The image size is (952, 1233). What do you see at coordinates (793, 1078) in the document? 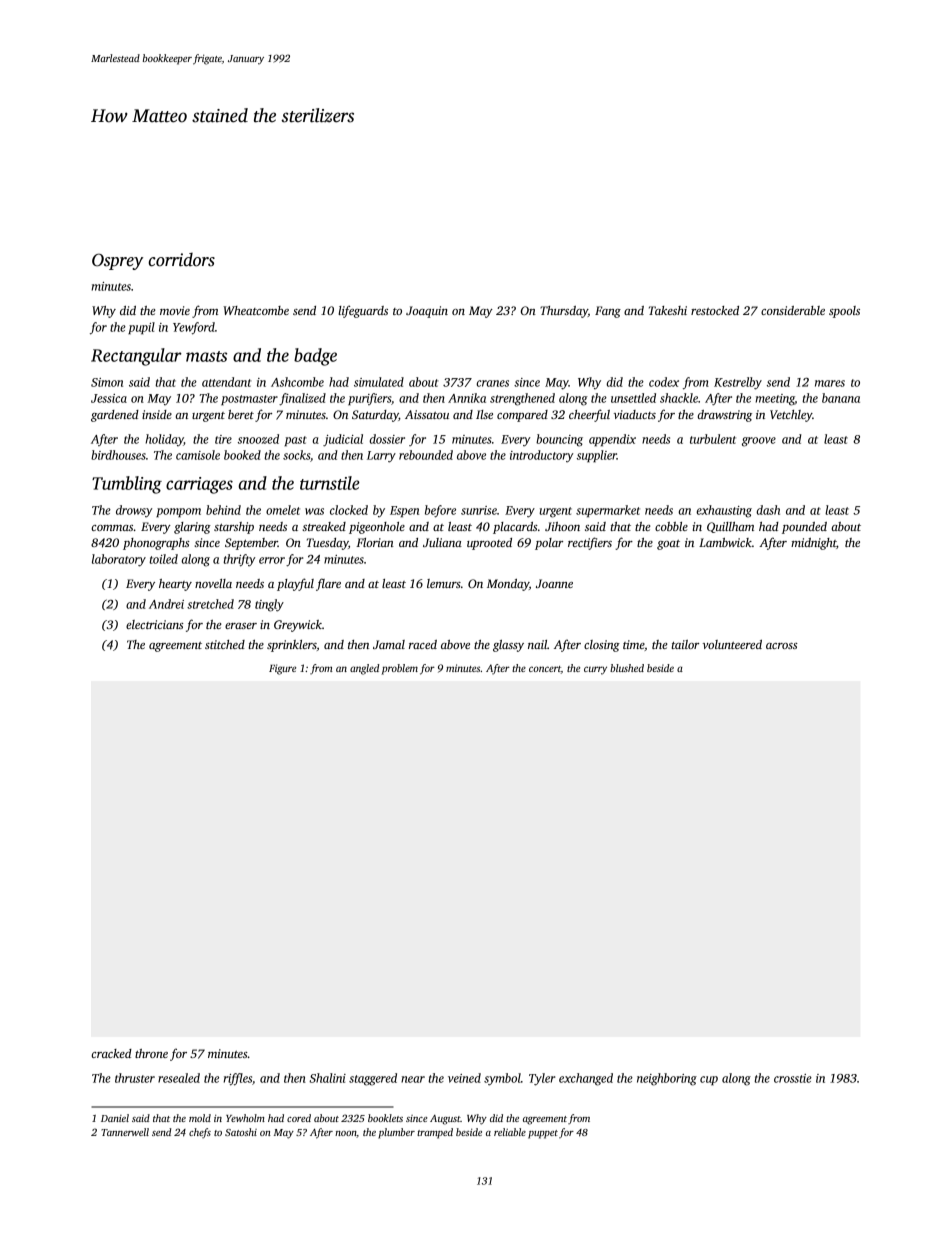
I see `crosstie` at bounding box center [793, 1078].
